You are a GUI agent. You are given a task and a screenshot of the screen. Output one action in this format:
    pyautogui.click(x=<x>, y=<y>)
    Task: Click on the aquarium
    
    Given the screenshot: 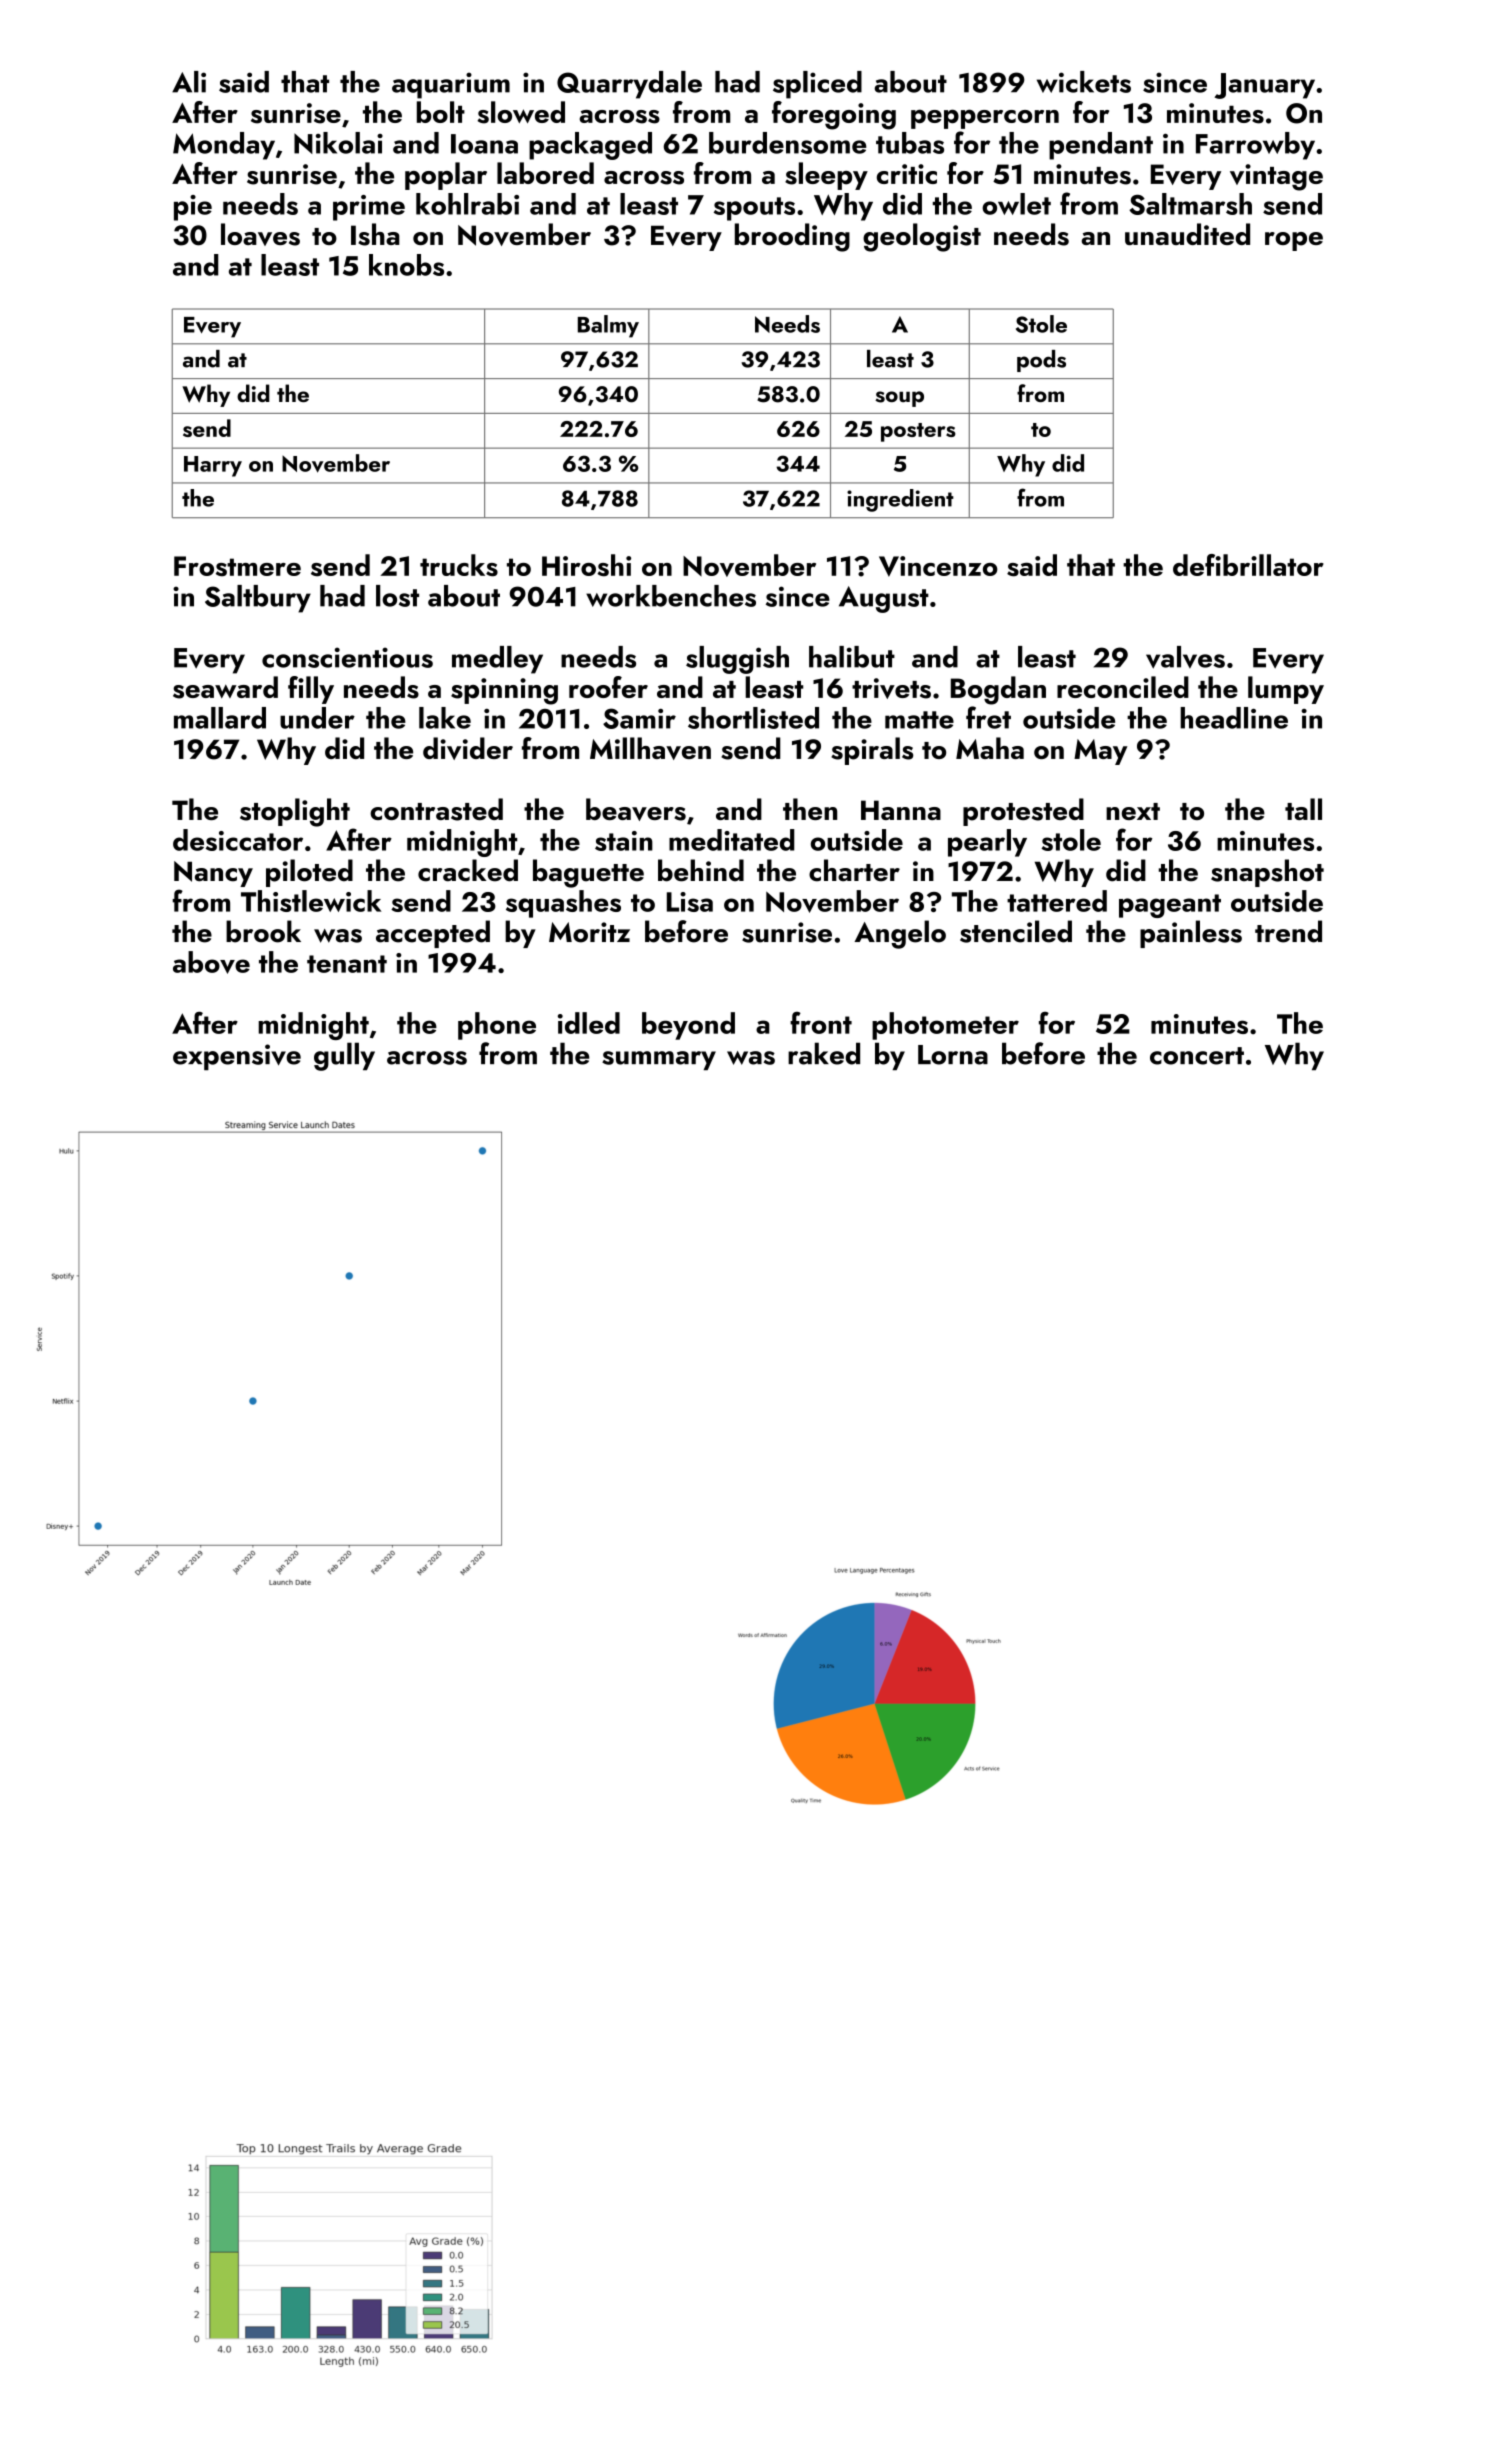 What is the action you would take?
    pyautogui.click(x=451, y=85)
